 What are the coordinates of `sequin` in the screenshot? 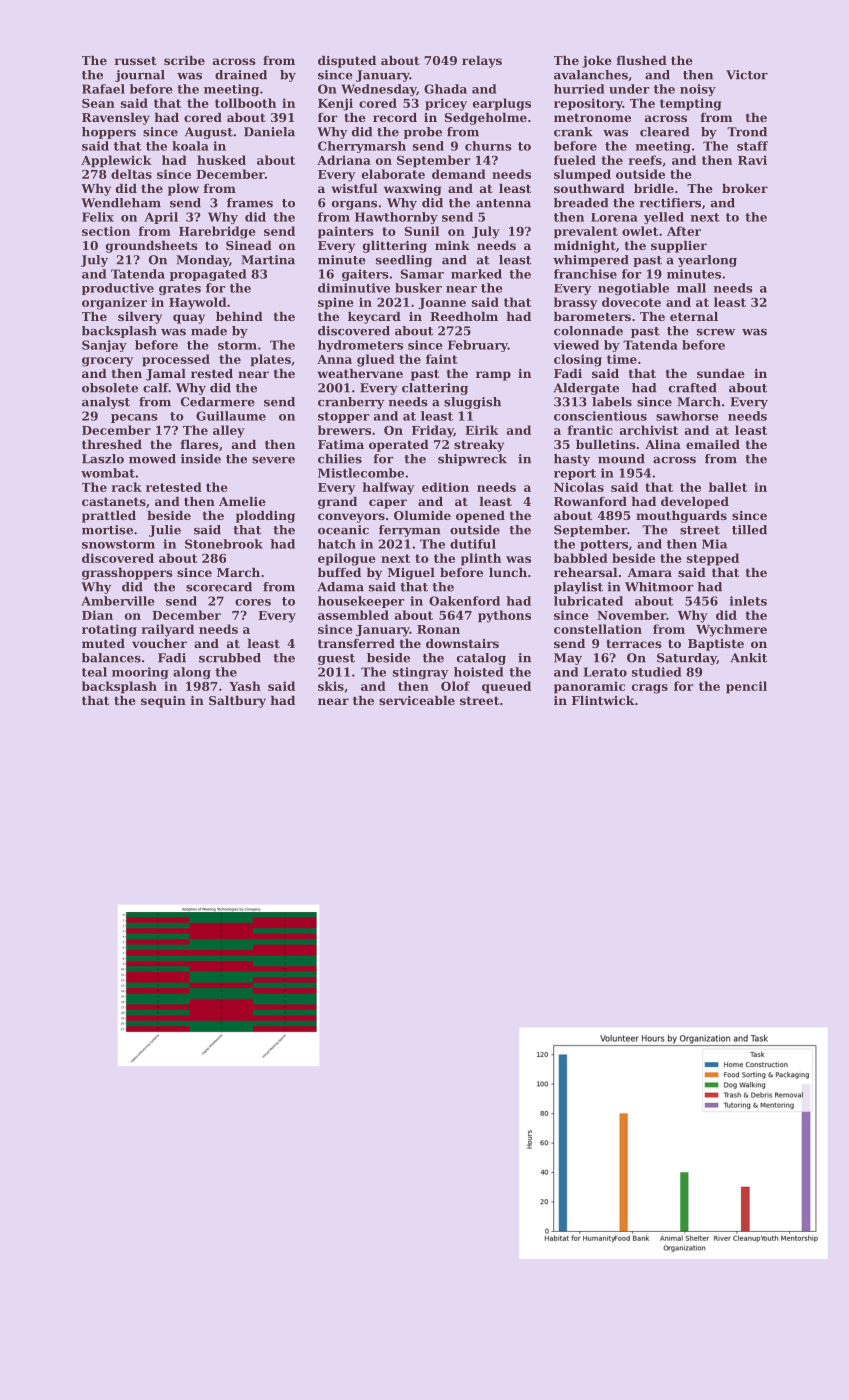 It's located at (163, 702).
